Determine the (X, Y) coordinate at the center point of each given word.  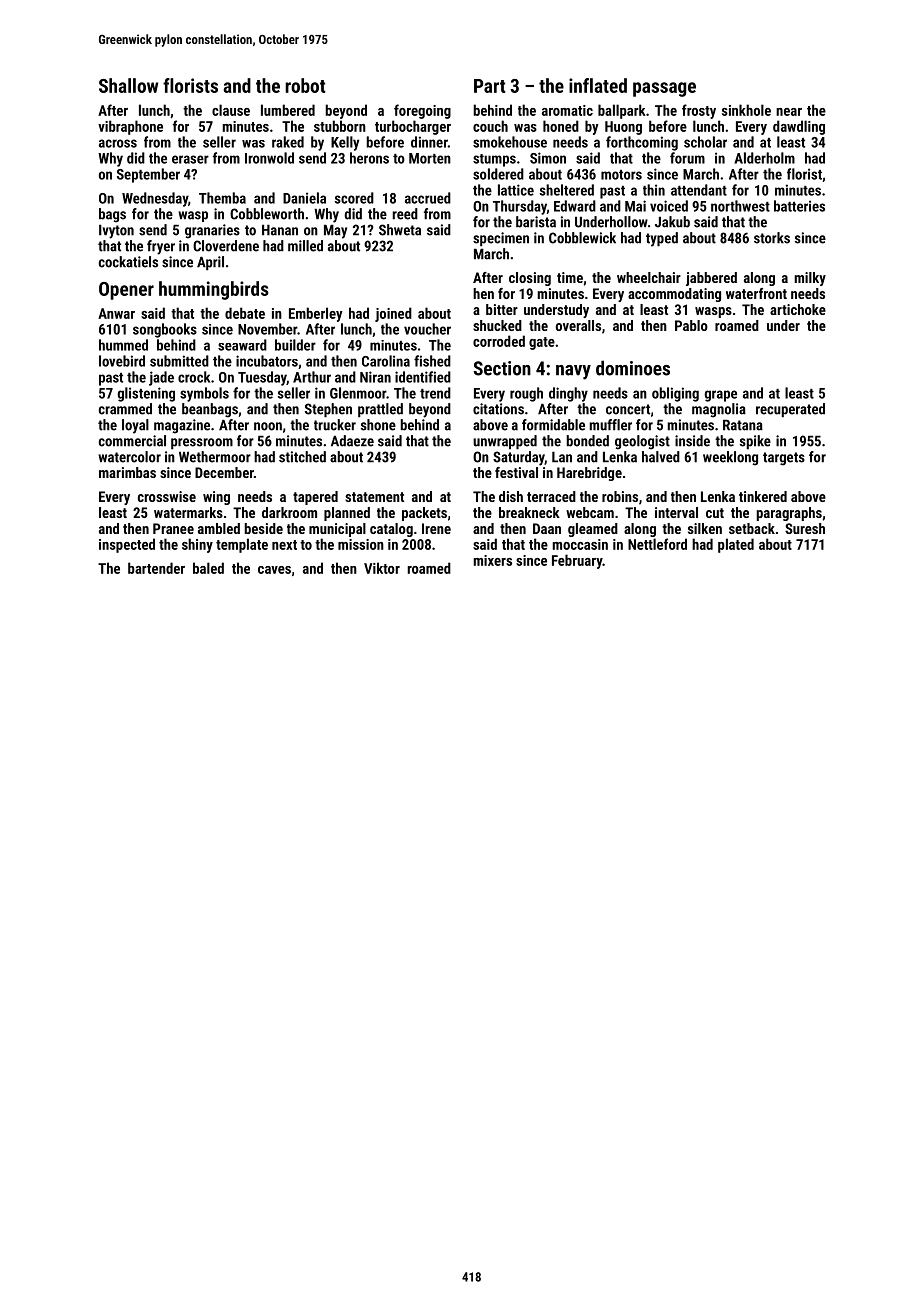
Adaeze (352, 441)
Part (490, 86)
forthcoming (642, 143)
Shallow (128, 85)
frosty (699, 111)
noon (268, 426)
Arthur (312, 377)
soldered (498, 174)
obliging (675, 394)
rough (526, 394)
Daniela (304, 198)
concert (628, 409)
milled (305, 246)
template (242, 545)
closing (530, 279)
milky (810, 279)
